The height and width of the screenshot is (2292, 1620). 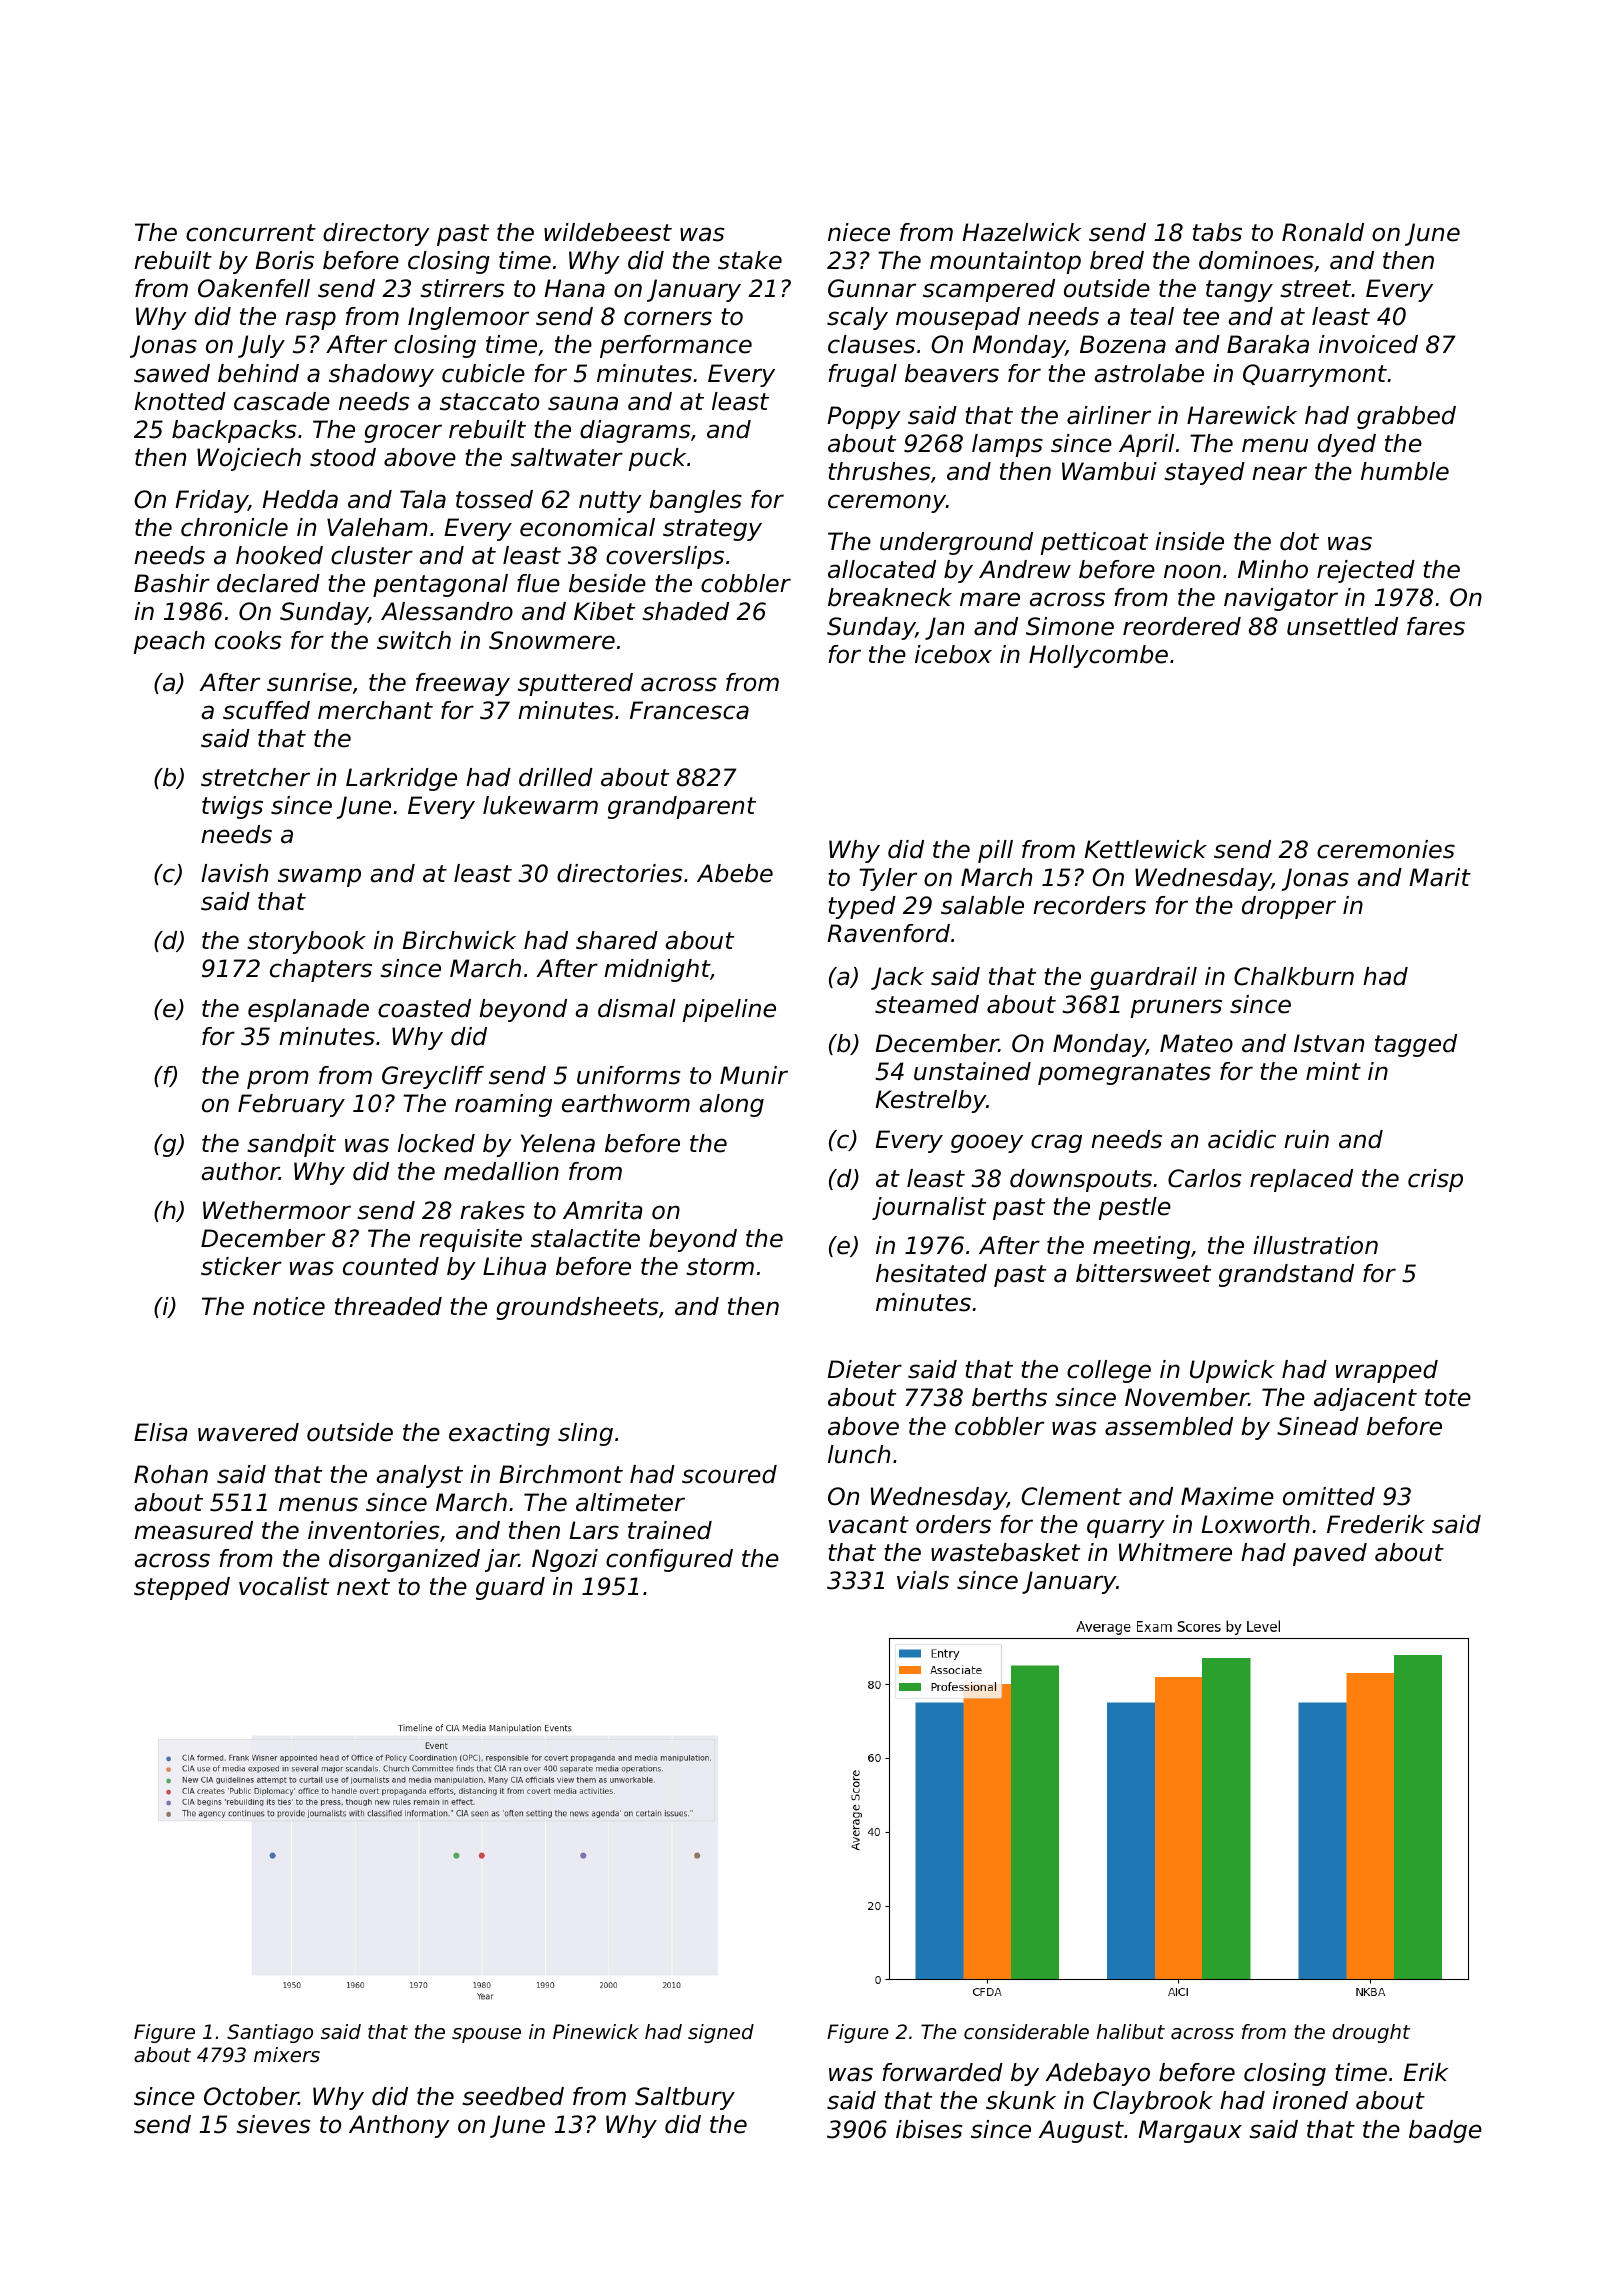 What do you see at coordinates (273, 2124) in the screenshot?
I see `sieves` at bounding box center [273, 2124].
